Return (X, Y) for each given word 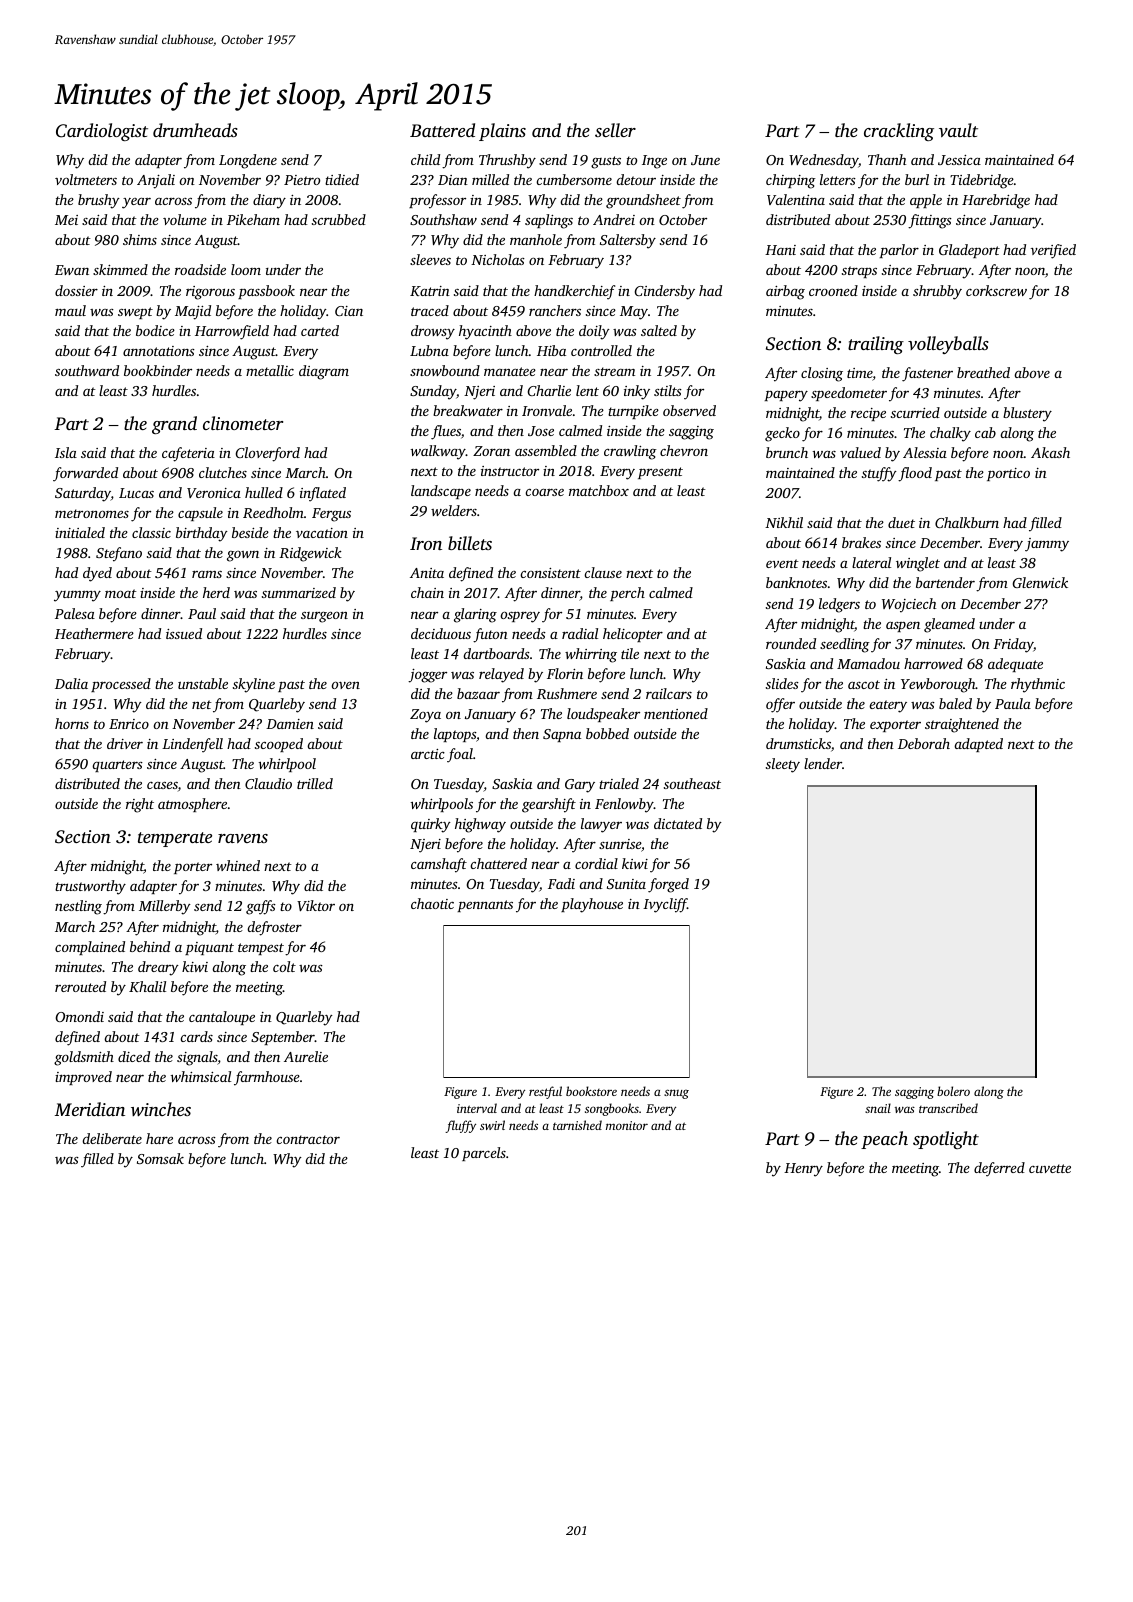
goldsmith (84, 1058)
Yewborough (938, 685)
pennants (485, 906)
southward (87, 370)
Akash (1050, 452)
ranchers (555, 310)
